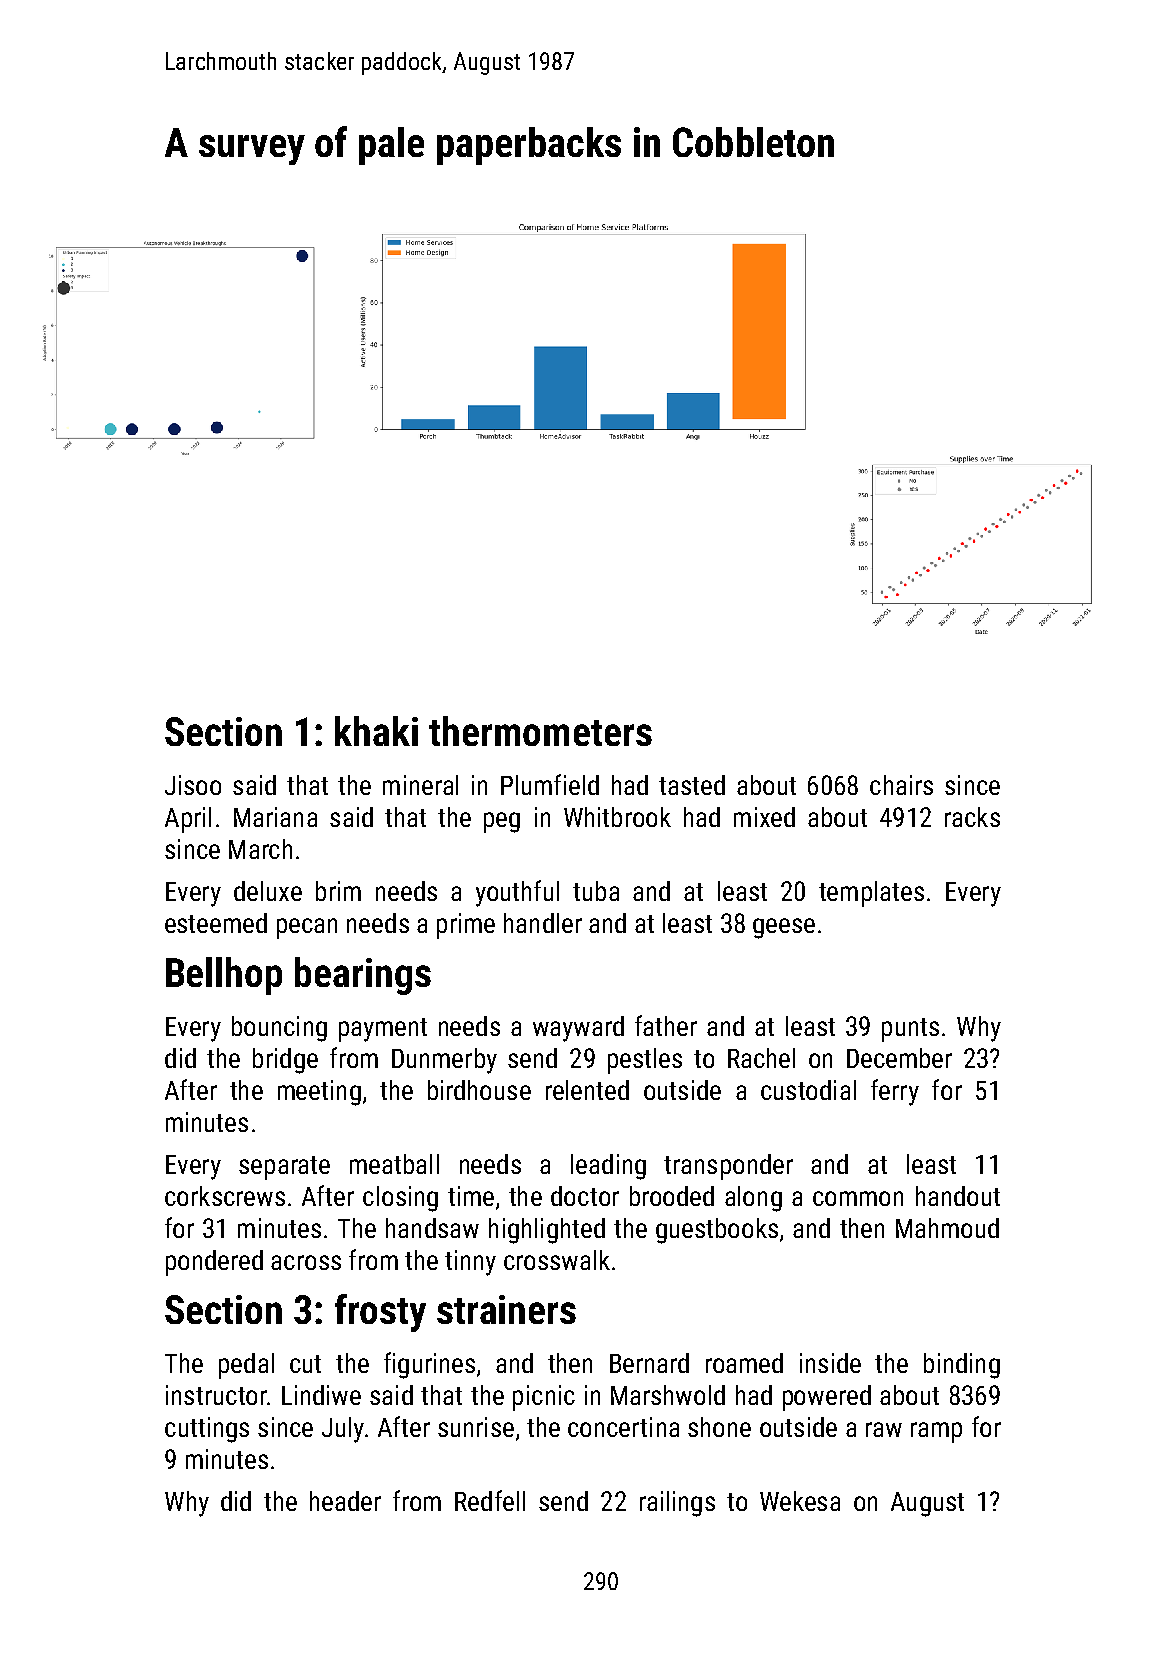 This image has width=1165, height=1654. I want to click on meeting, so click(319, 1093).
